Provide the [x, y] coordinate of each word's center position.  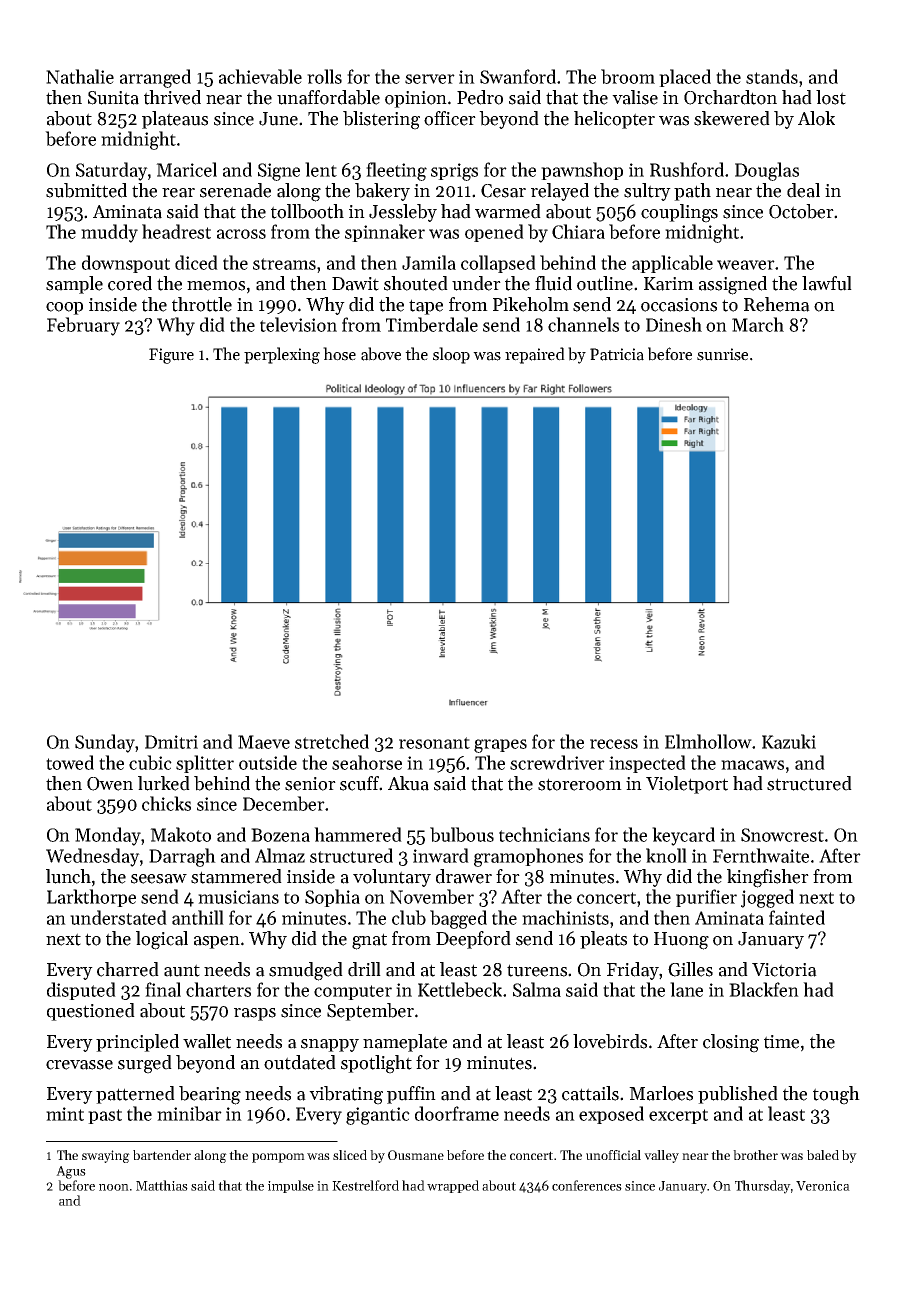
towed [70, 762]
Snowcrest [782, 835]
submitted [86, 190]
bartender [162, 1155]
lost [831, 97]
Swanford [519, 76]
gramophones [528, 857]
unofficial [613, 1155]
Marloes [661, 1093]
